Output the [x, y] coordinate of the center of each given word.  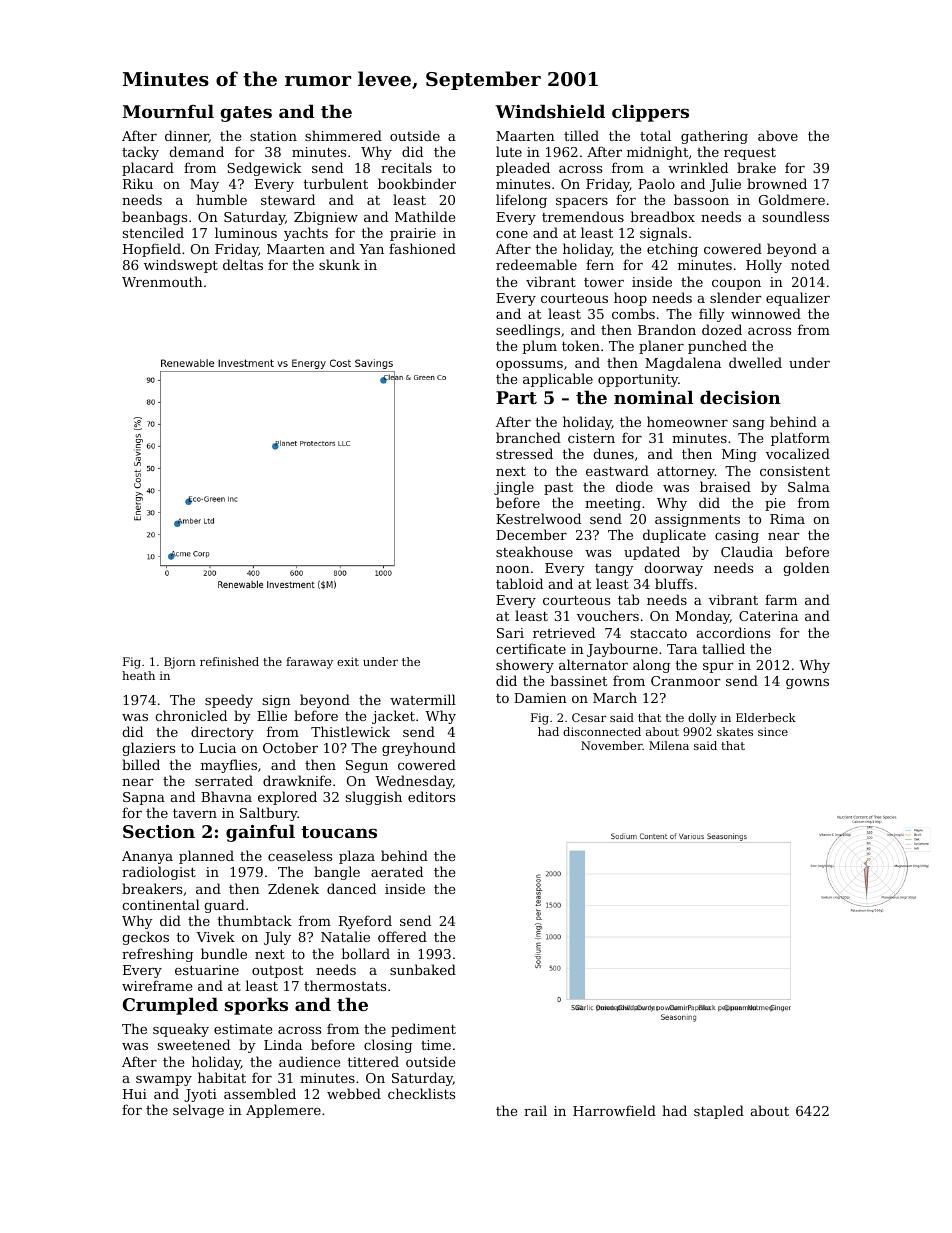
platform [800, 439]
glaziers [148, 749]
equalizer [798, 299]
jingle [514, 488]
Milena [669, 745]
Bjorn [180, 663]
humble [221, 199]
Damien [540, 698]
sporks [256, 1006]
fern [600, 264]
